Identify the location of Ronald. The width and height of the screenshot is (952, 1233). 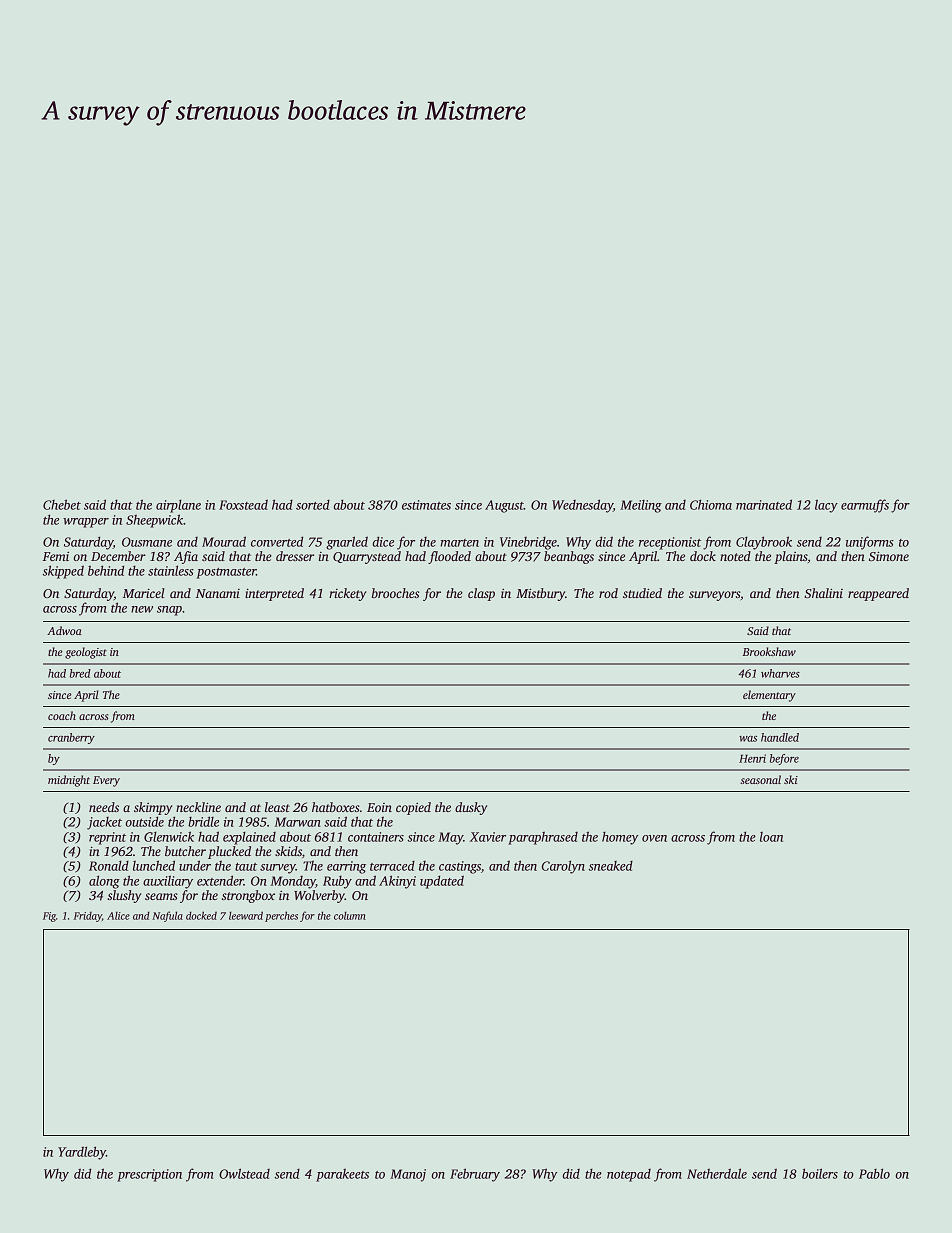
(109, 865).
